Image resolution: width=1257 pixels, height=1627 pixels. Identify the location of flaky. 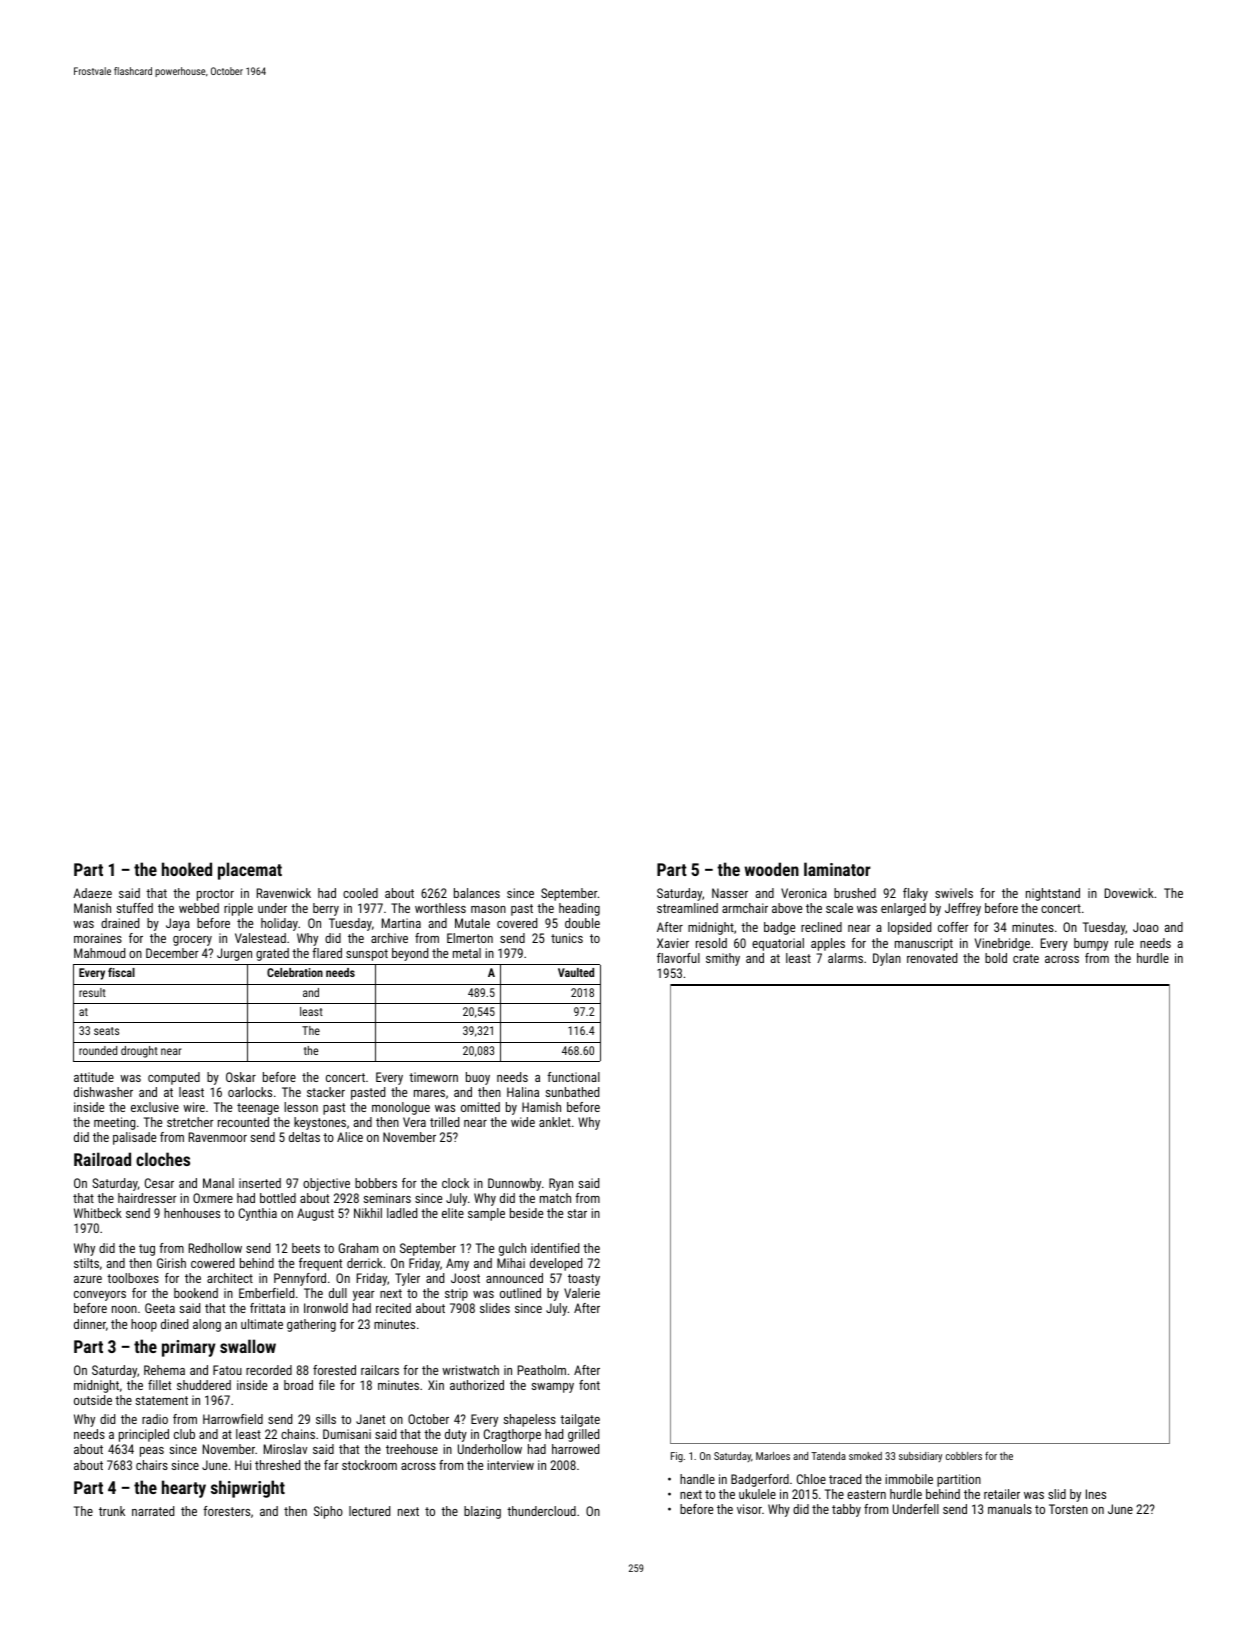
(915, 894).
